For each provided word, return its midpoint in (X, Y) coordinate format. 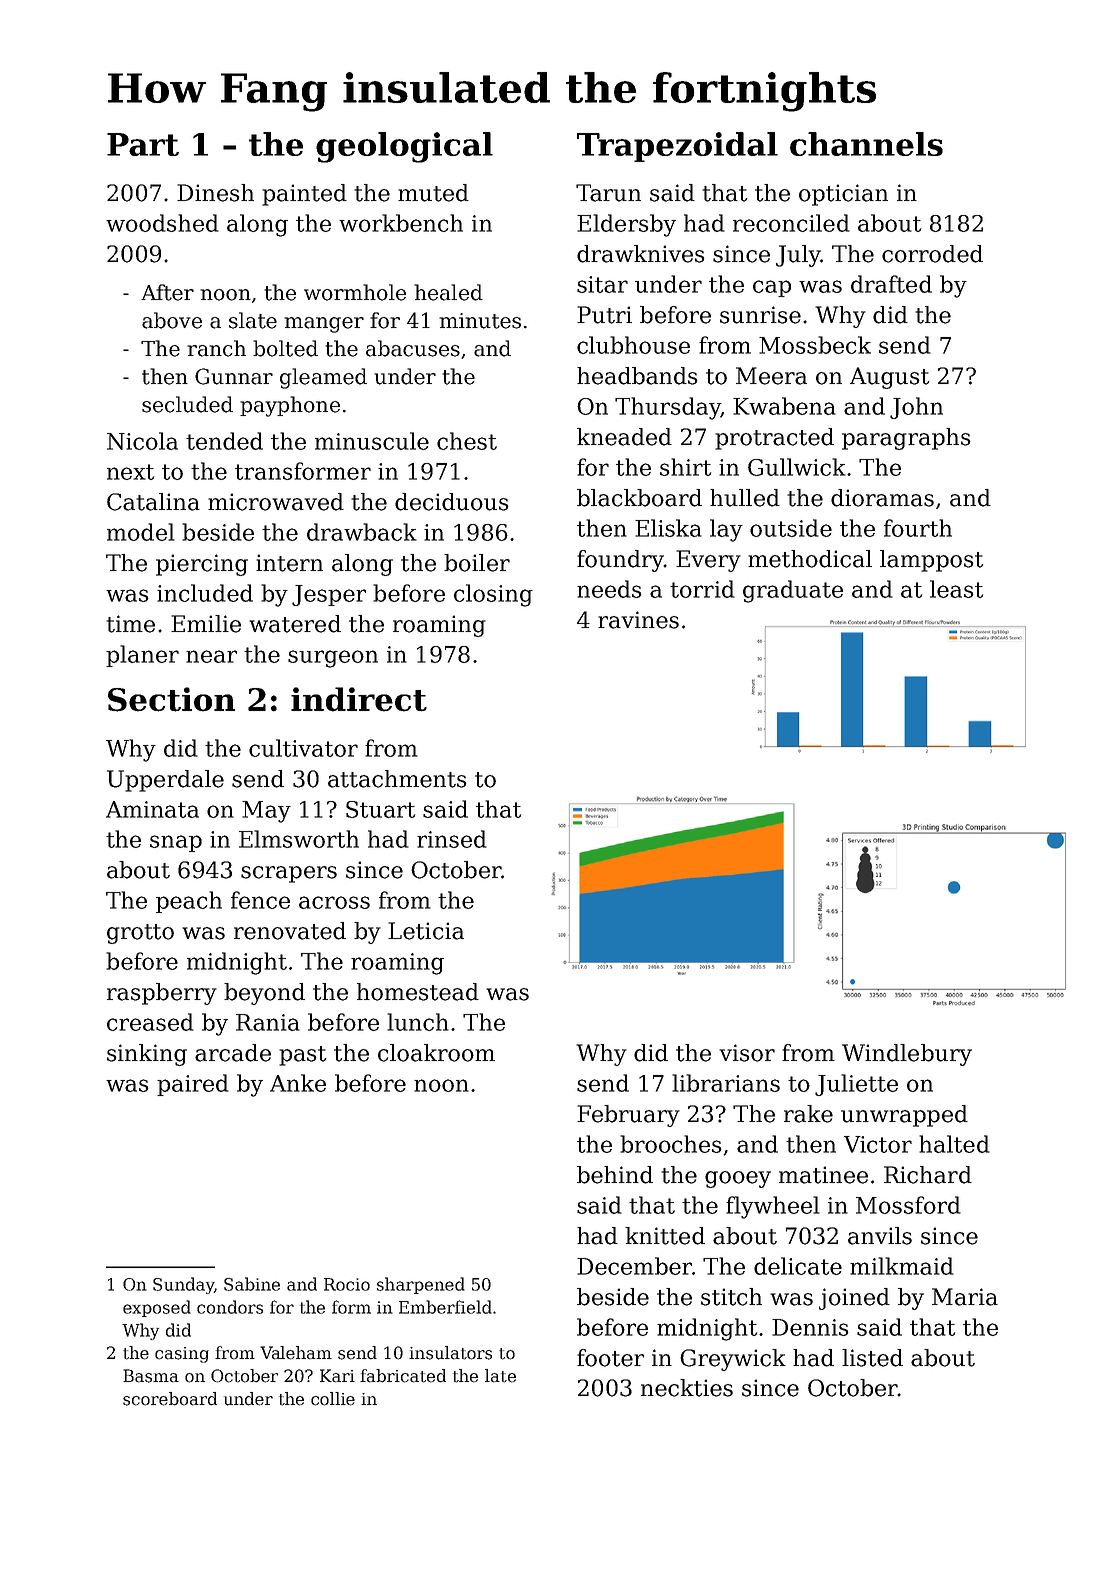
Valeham (296, 1353)
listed (872, 1358)
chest (467, 441)
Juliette (856, 1085)
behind (615, 1175)
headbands (637, 376)
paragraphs (906, 439)
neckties (687, 1388)
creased (150, 1022)
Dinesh (215, 193)
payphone (290, 406)
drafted (891, 284)
